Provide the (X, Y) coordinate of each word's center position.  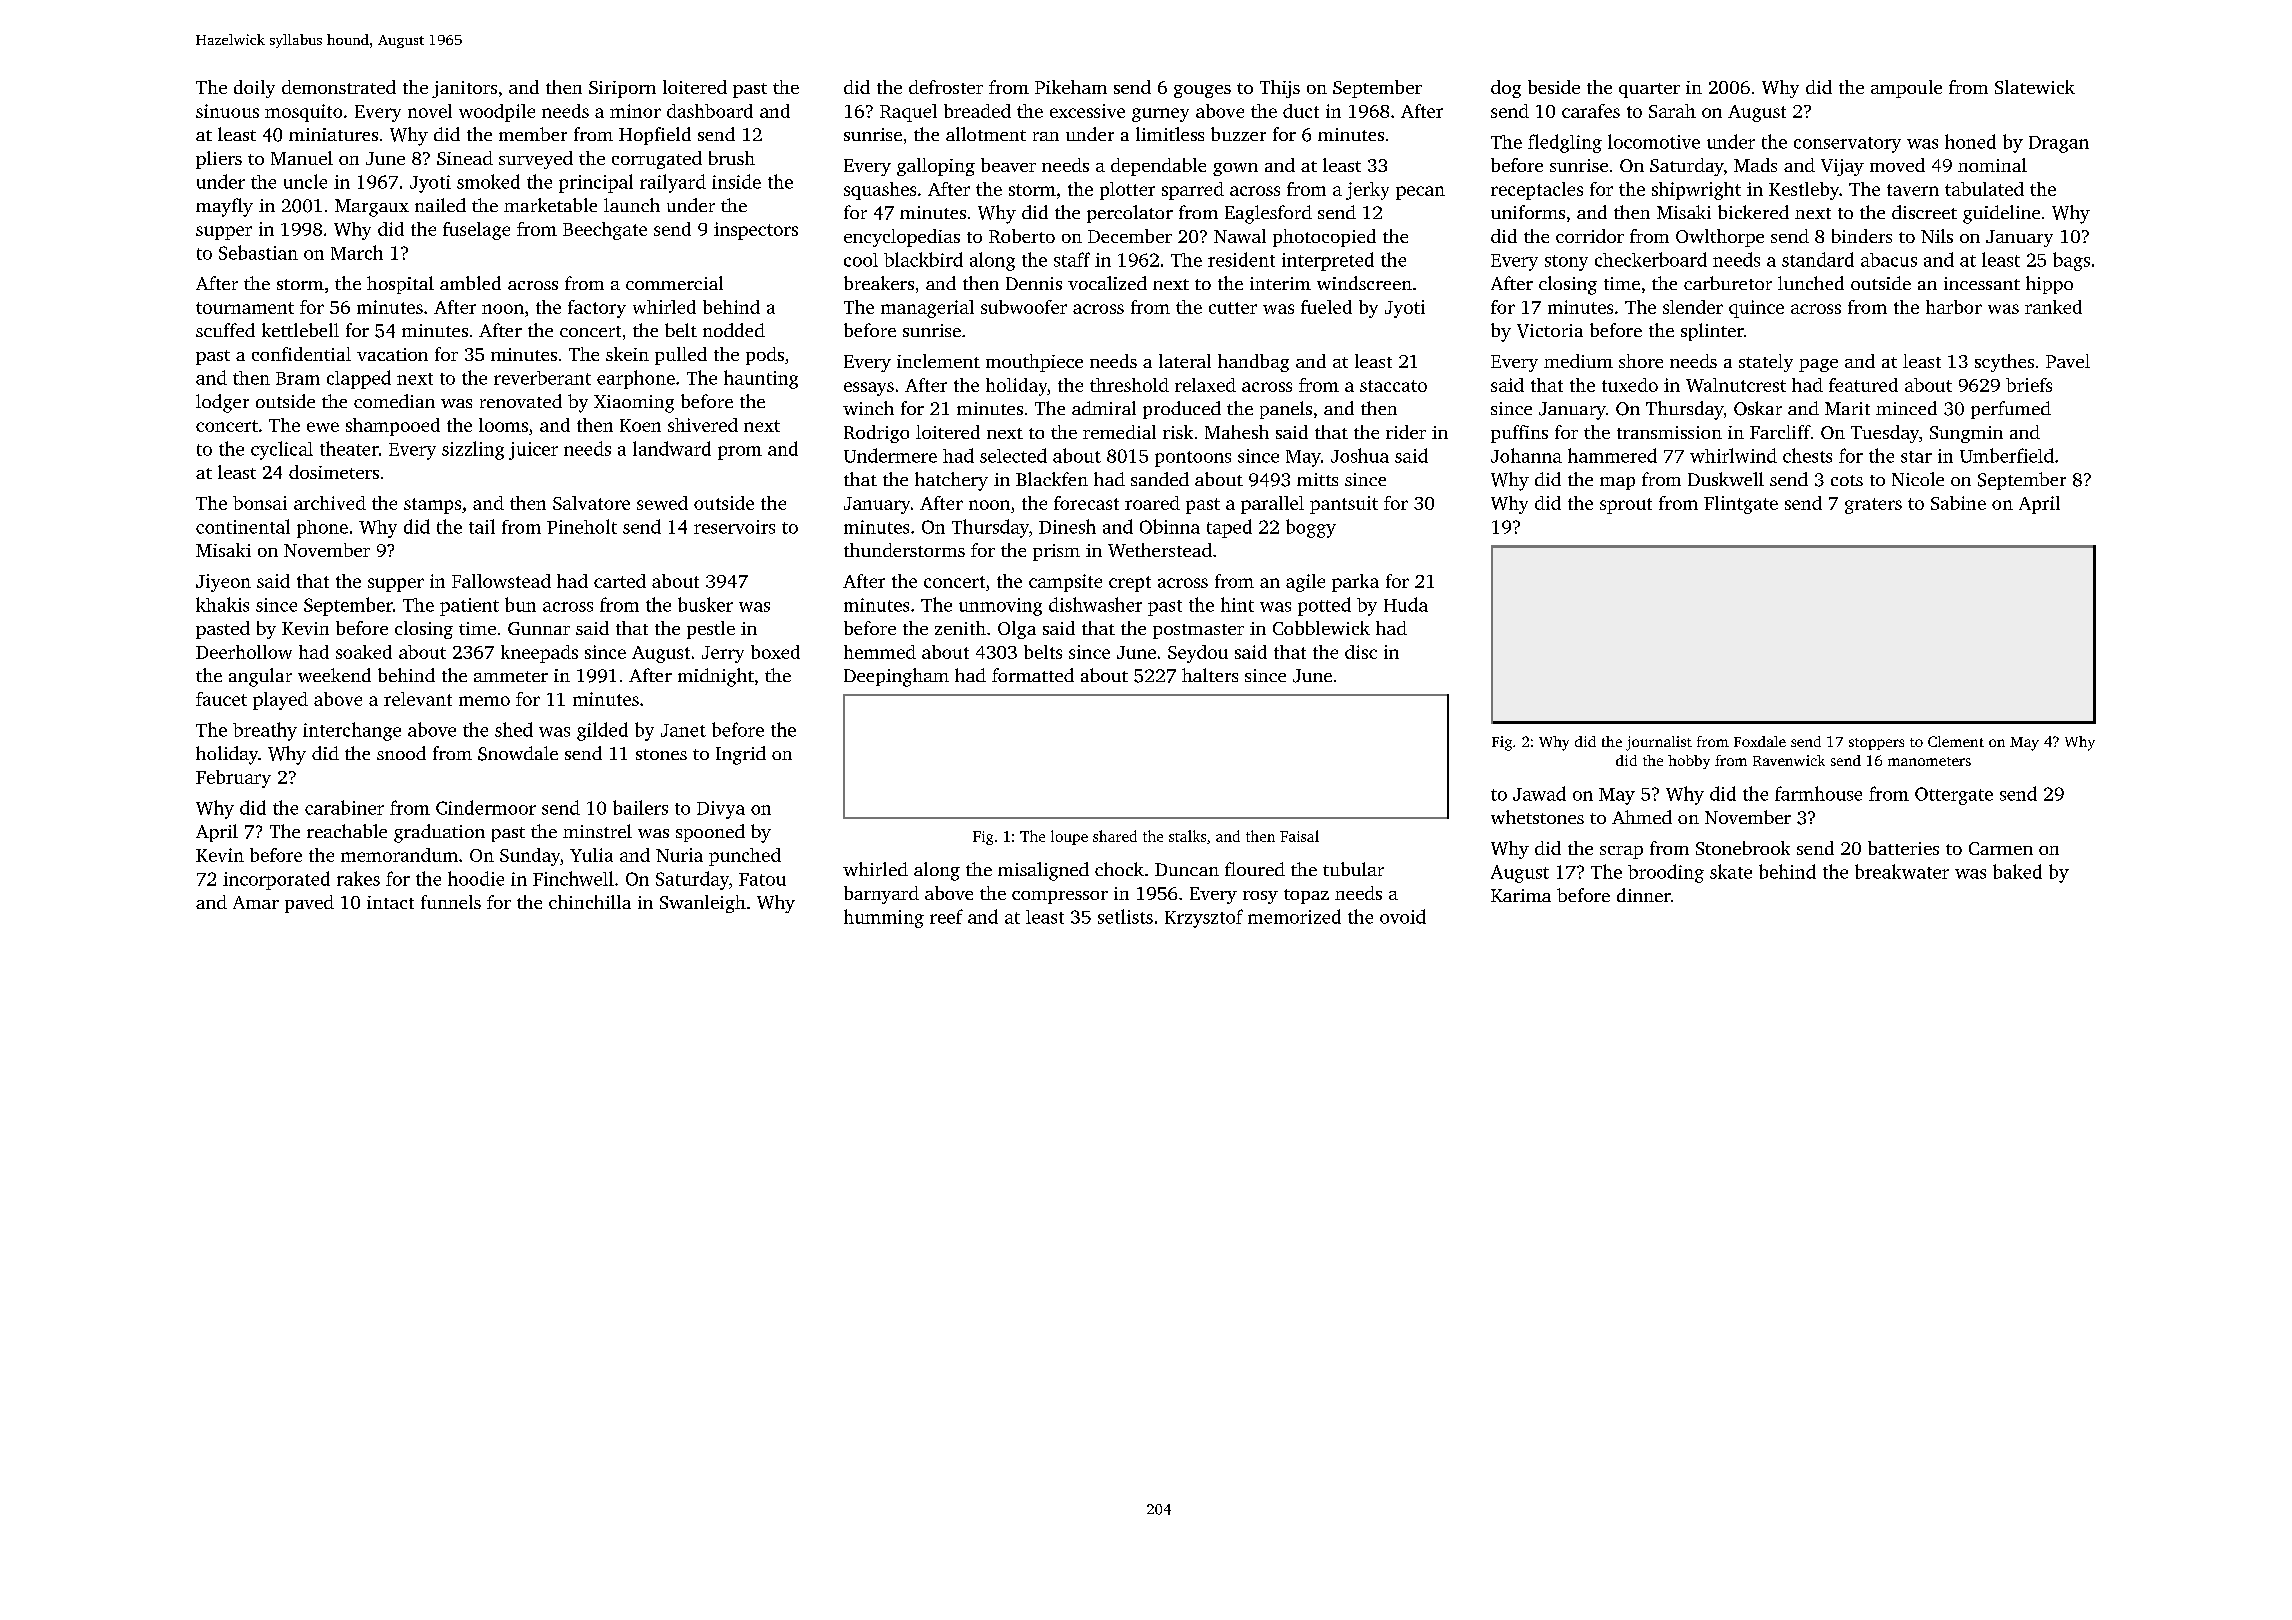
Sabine (1958, 503)
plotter (1127, 191)
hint (1237, 604)
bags (2071, 261)
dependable (1158, 167)
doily (254, 89)
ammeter (511, 676)
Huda (1406, 604)
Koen (640, 425)
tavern (1913, 190)
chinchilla (590, 902)
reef (946, 916)
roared (1152, 503)
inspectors (756, 231)
